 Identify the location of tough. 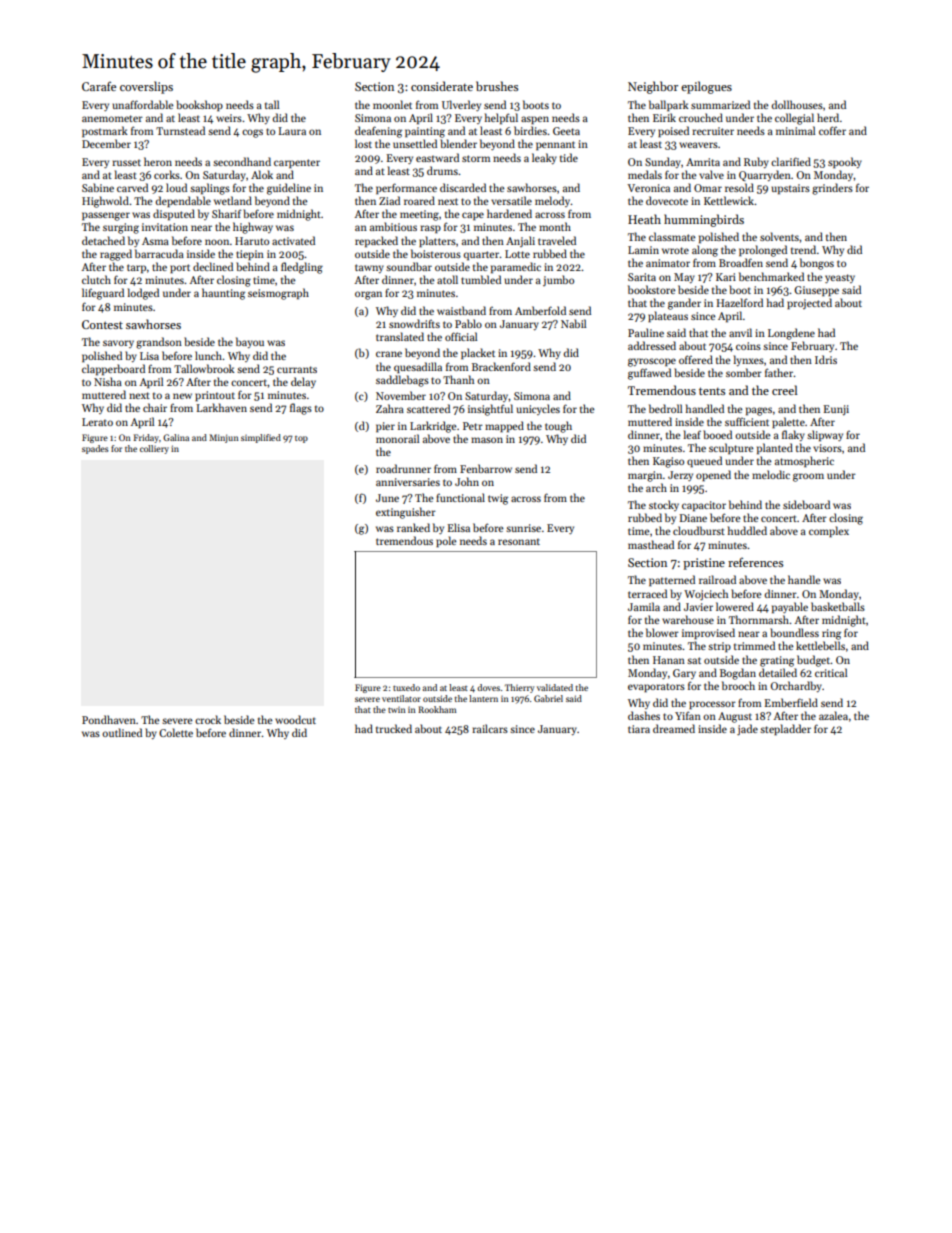
(558, 427).
